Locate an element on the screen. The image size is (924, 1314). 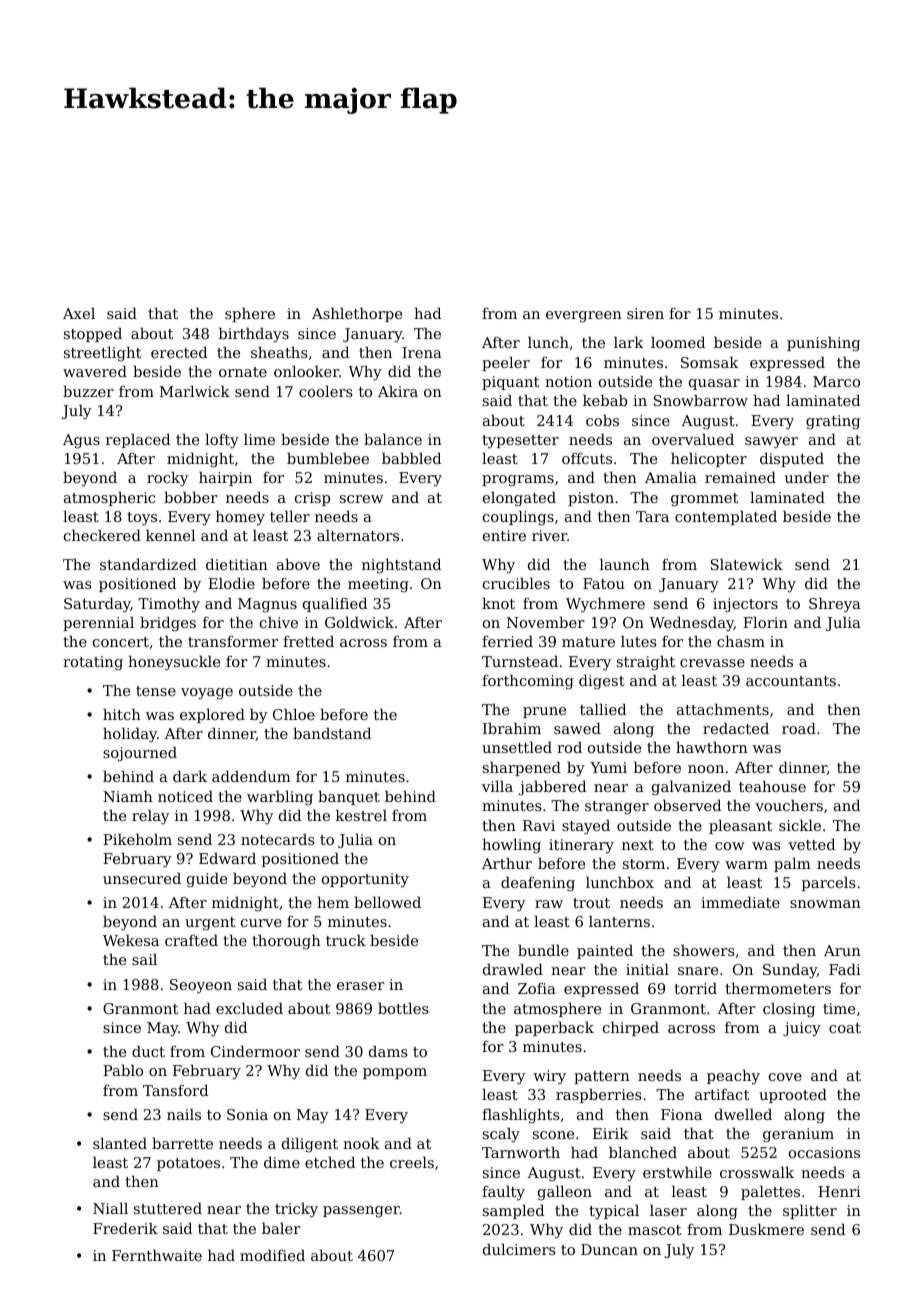
bumblebee is located at coordinates (328, 458).
